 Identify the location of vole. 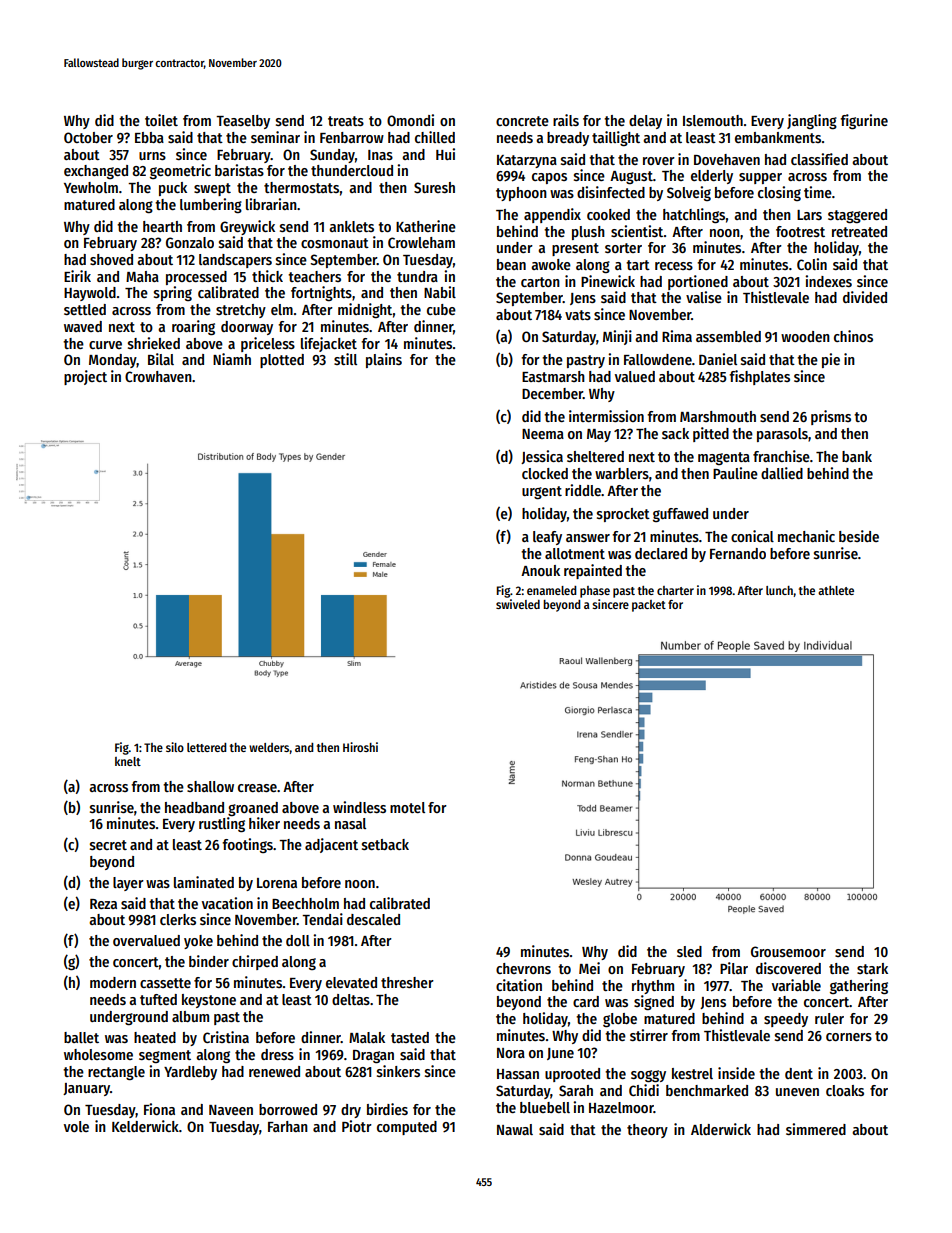
(76, 1126).
